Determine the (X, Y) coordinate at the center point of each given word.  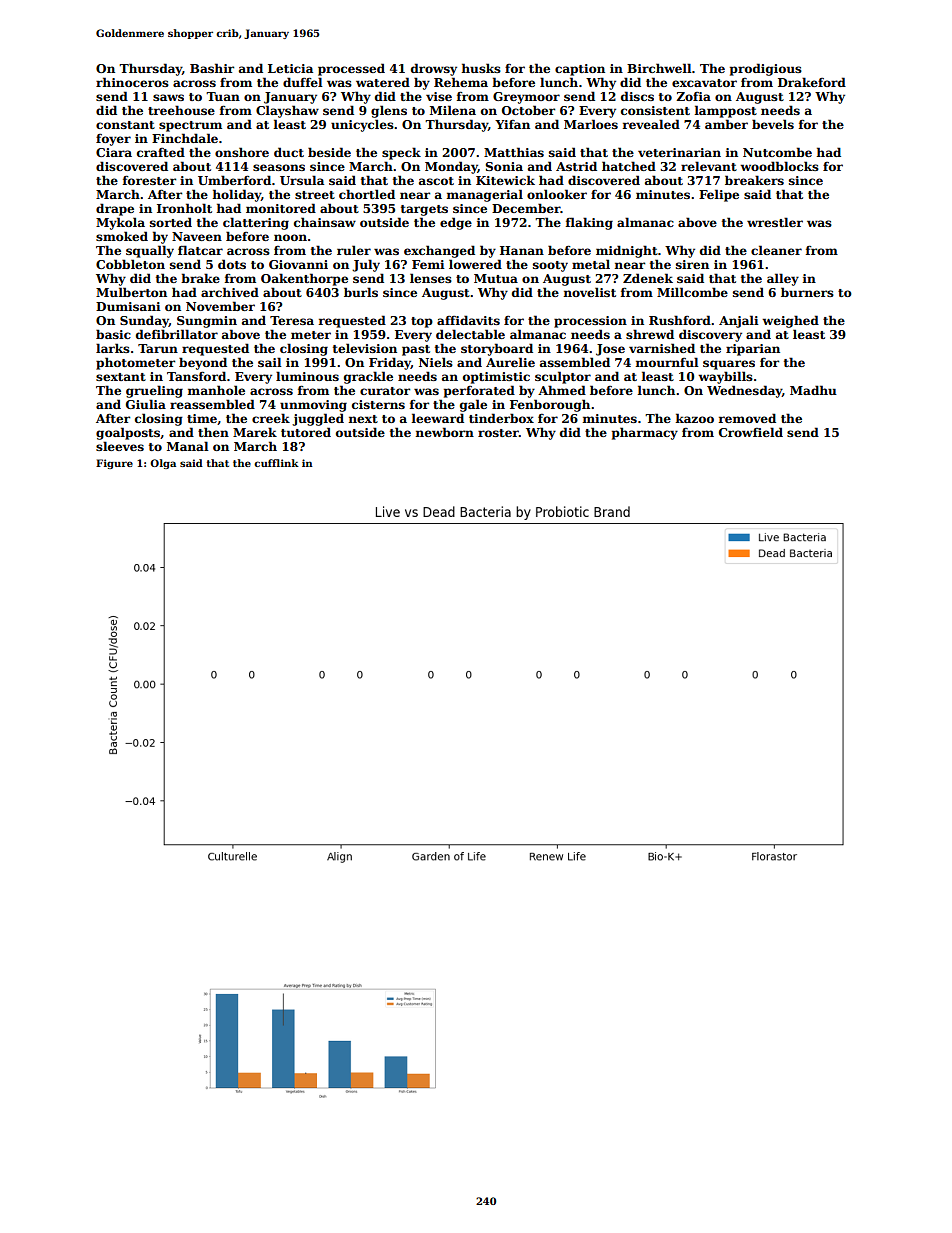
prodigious (766, 69)
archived (230, 292)
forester (149, 180)
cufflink (276, 463)
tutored (306, 432)
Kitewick (505, 180)
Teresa (292, 320)
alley (783, 279)
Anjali (739, 321)
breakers (754, 180)
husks (481, 68)
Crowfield (751, 432)
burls (361, 292)
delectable (470, 334)
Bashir (212, 68)
